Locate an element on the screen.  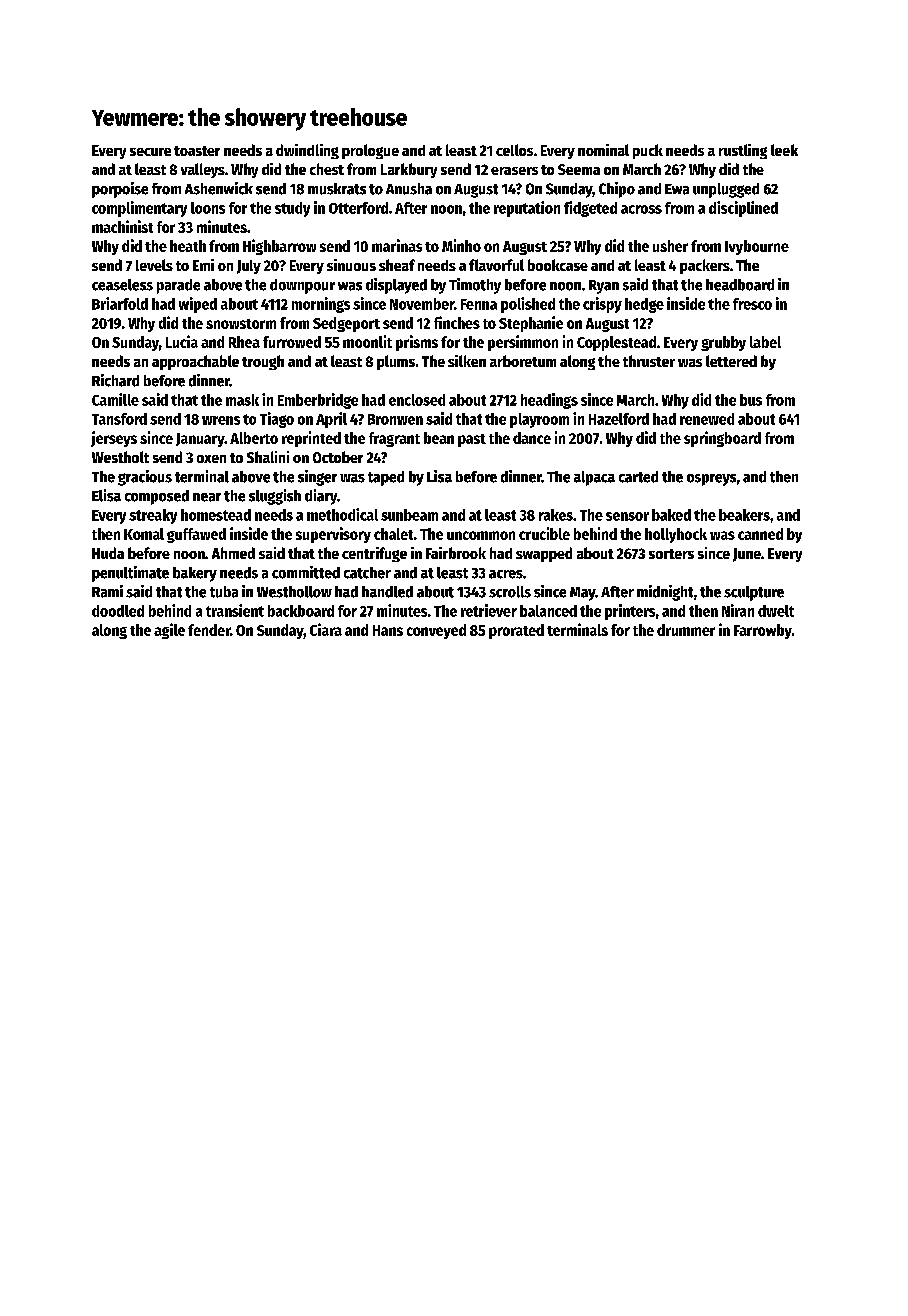
prologue is located at coordinates (370, 151).
